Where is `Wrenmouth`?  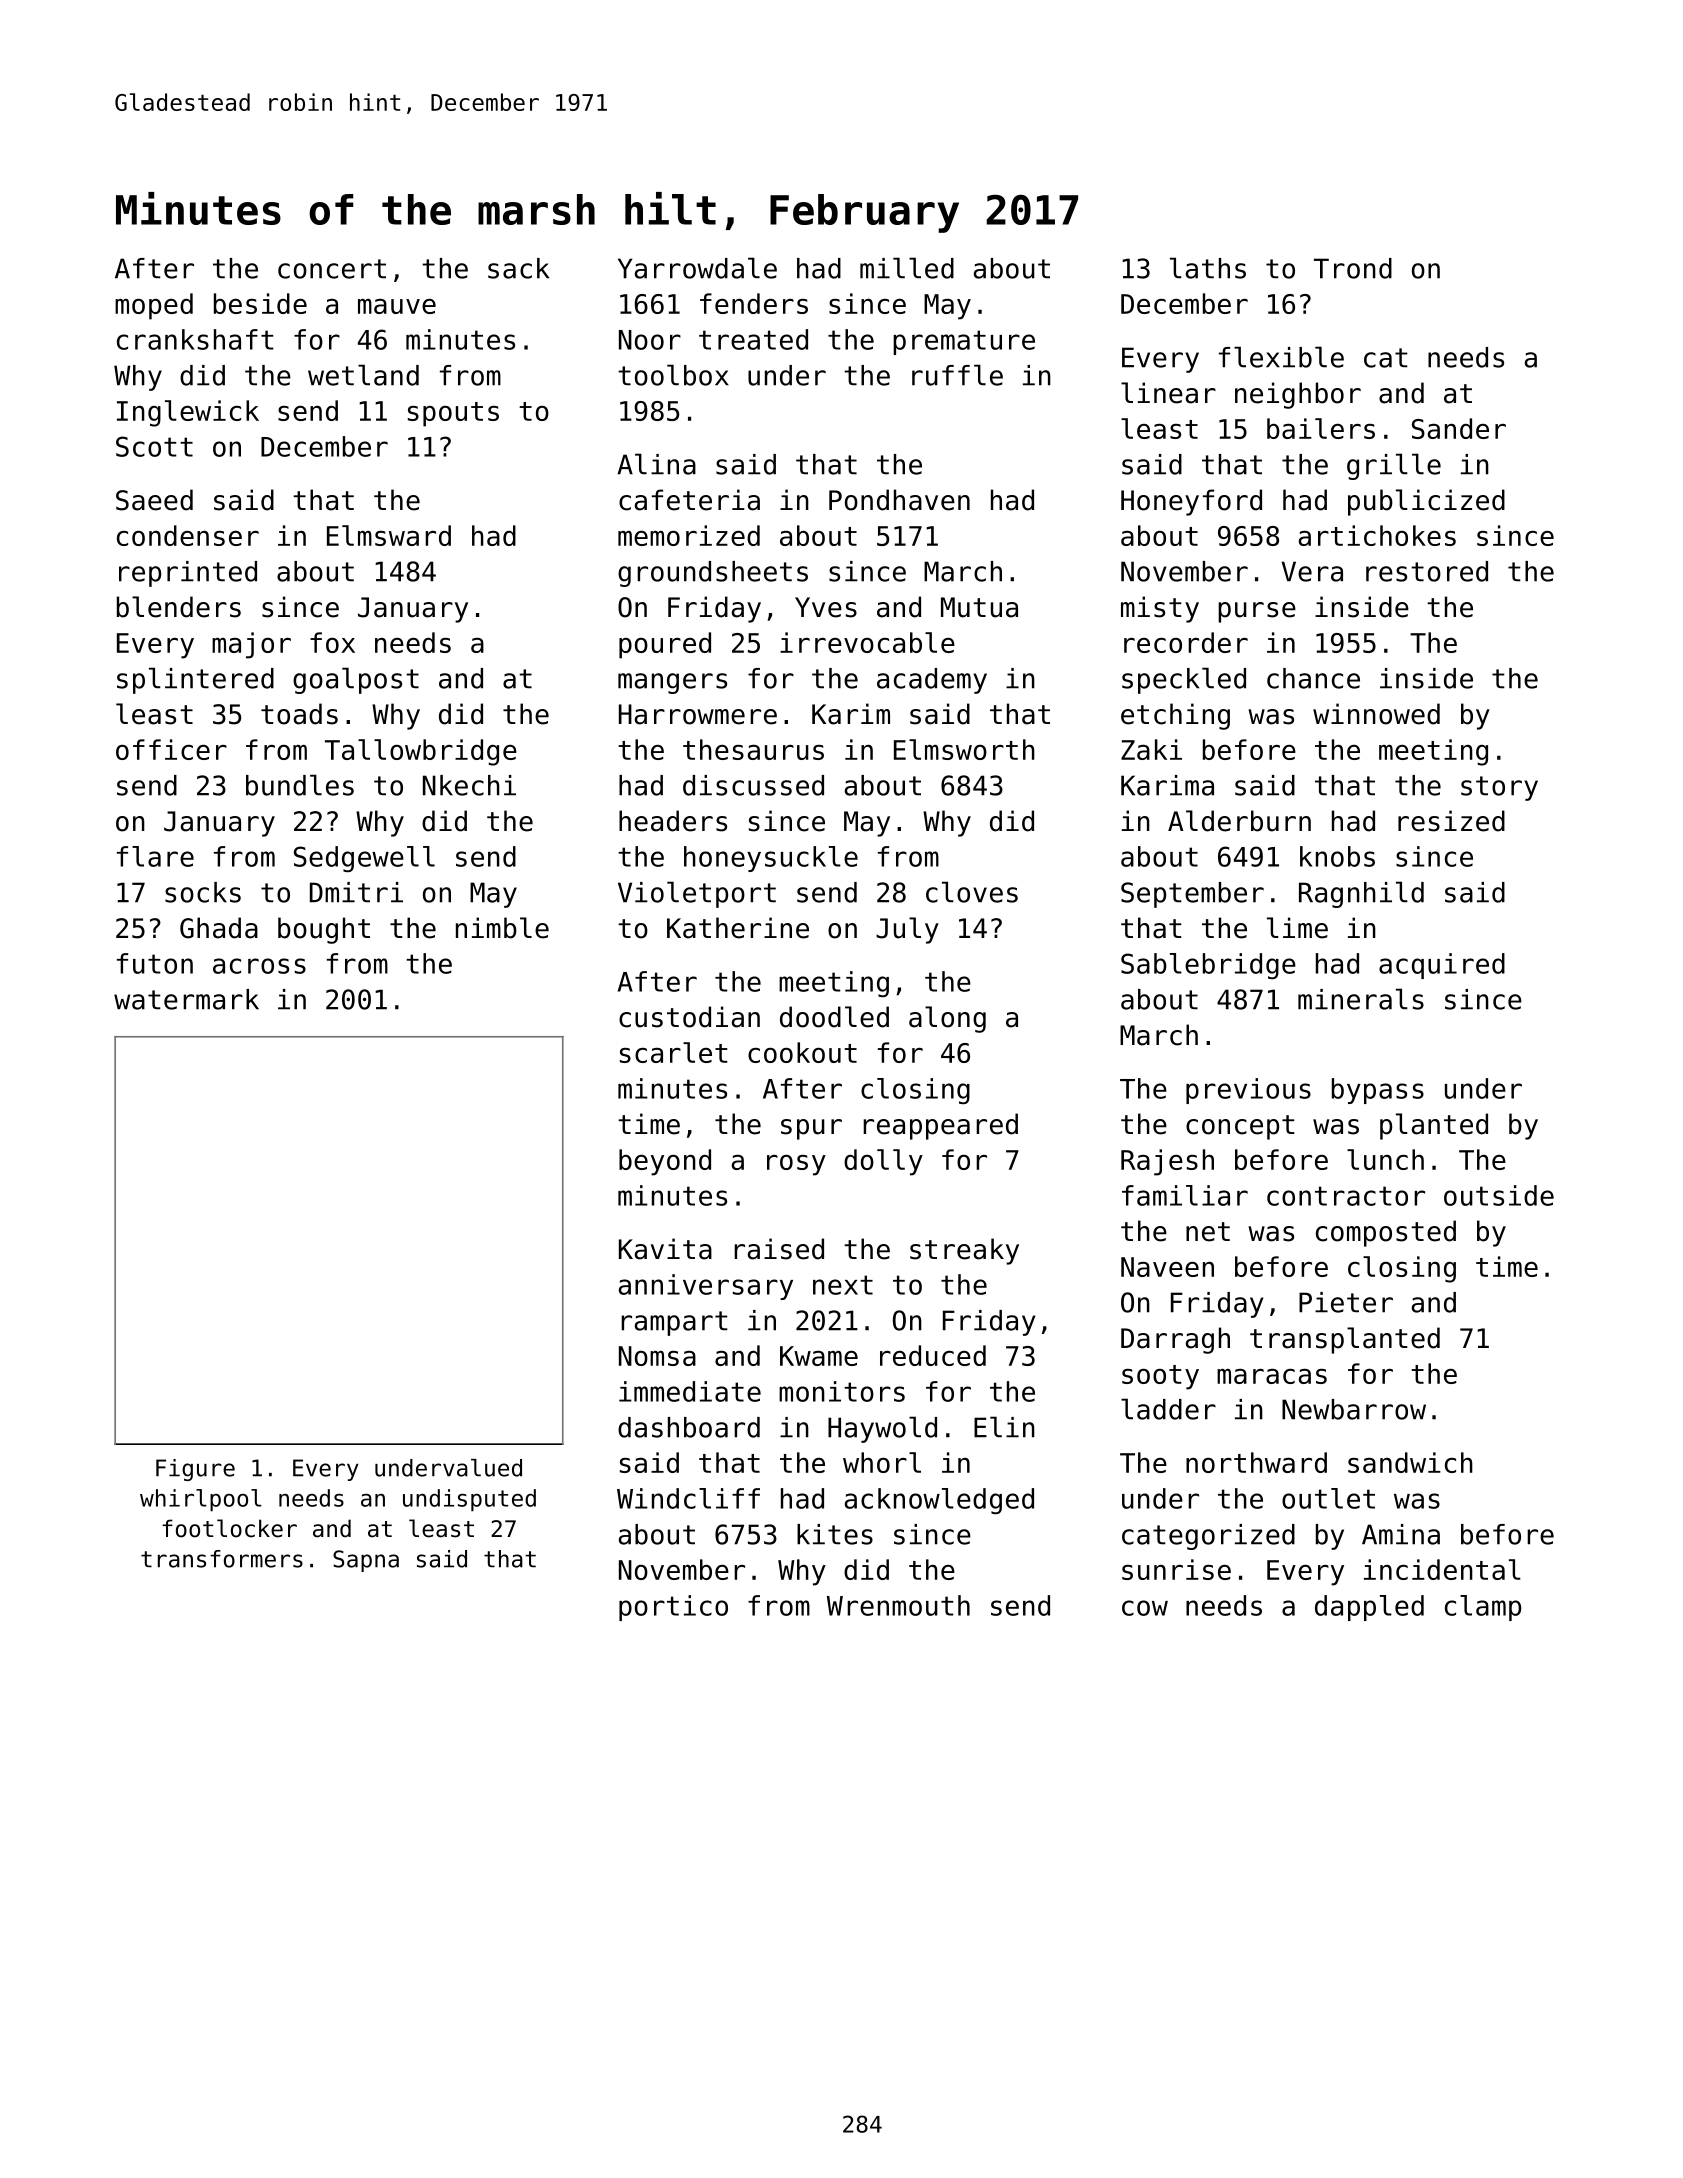 Wrenmouth is located at coordinates (898, 1605).
